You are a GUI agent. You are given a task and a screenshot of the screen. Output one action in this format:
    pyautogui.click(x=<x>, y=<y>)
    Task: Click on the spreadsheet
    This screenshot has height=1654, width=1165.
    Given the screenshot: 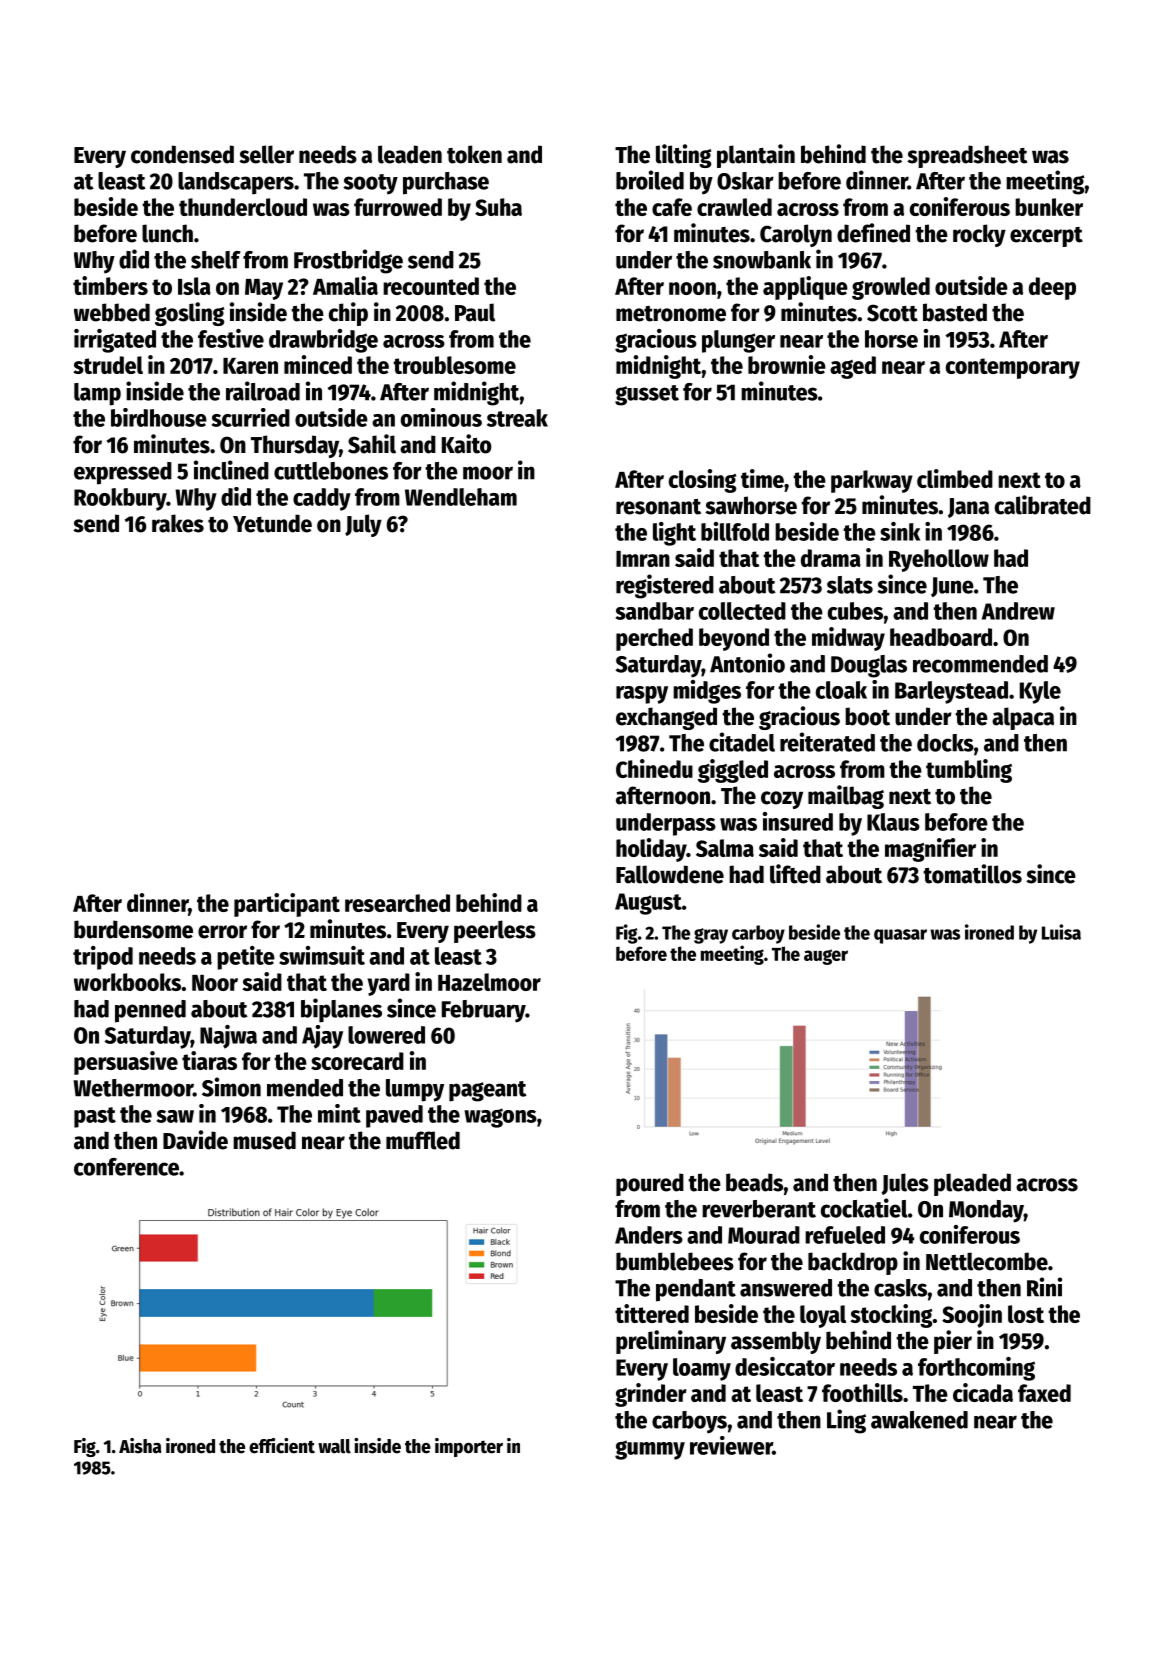 What is the action you would take?
    pyautogui.click(x=967, y=156)
